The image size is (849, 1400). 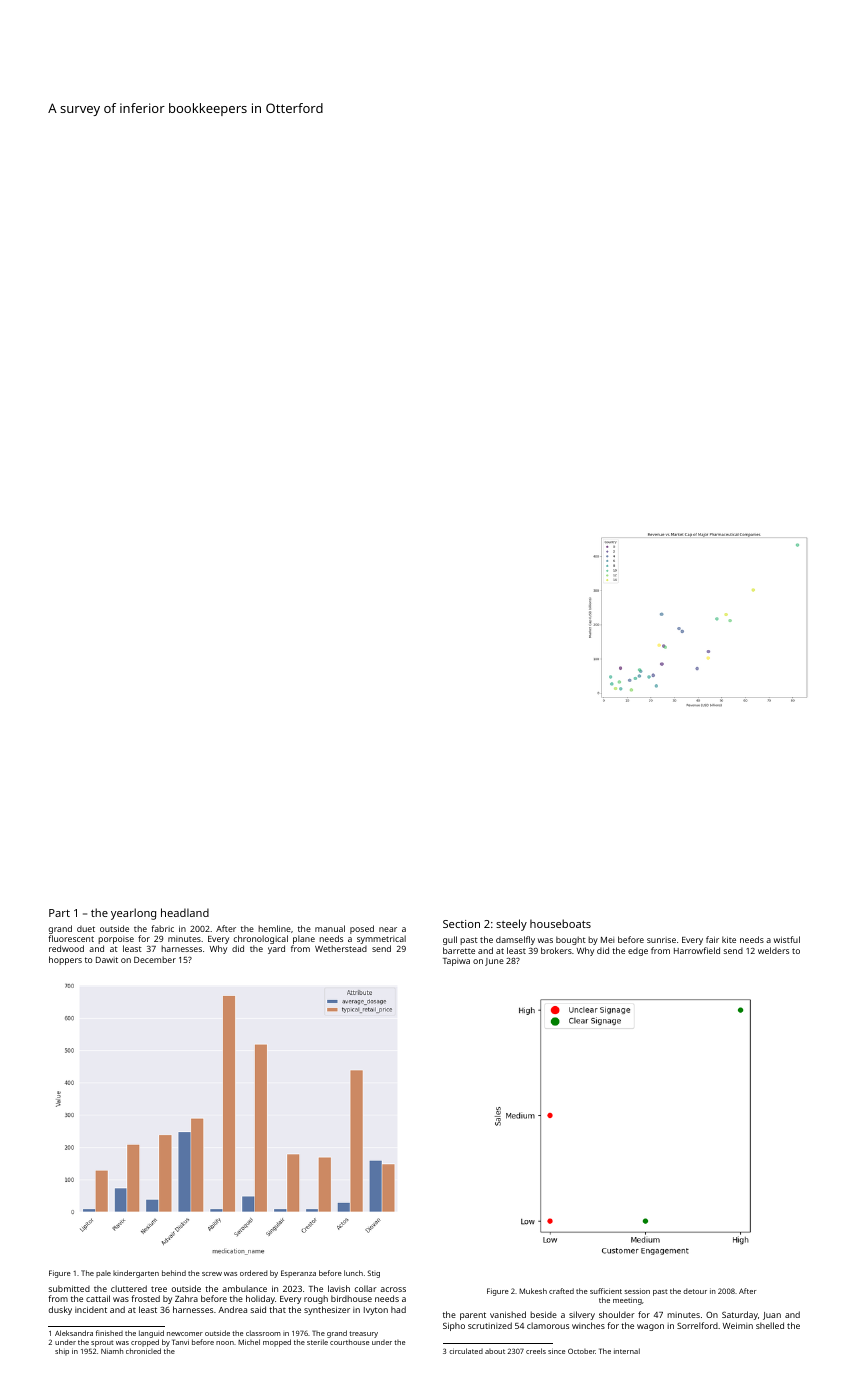 I want to click on detour, so click(x=695, y=1291).
